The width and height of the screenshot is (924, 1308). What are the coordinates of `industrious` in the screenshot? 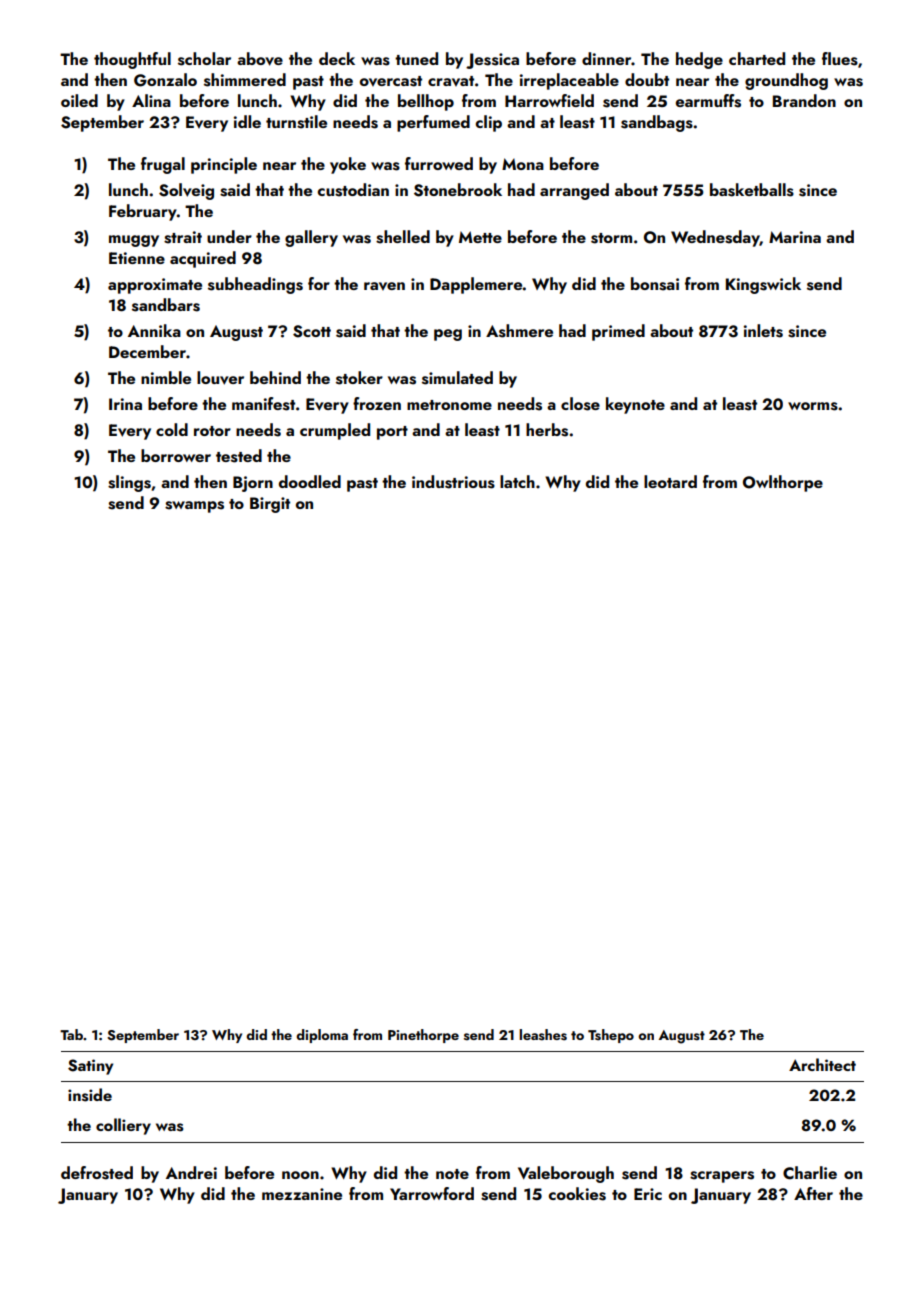 It's located at (453, 482).
